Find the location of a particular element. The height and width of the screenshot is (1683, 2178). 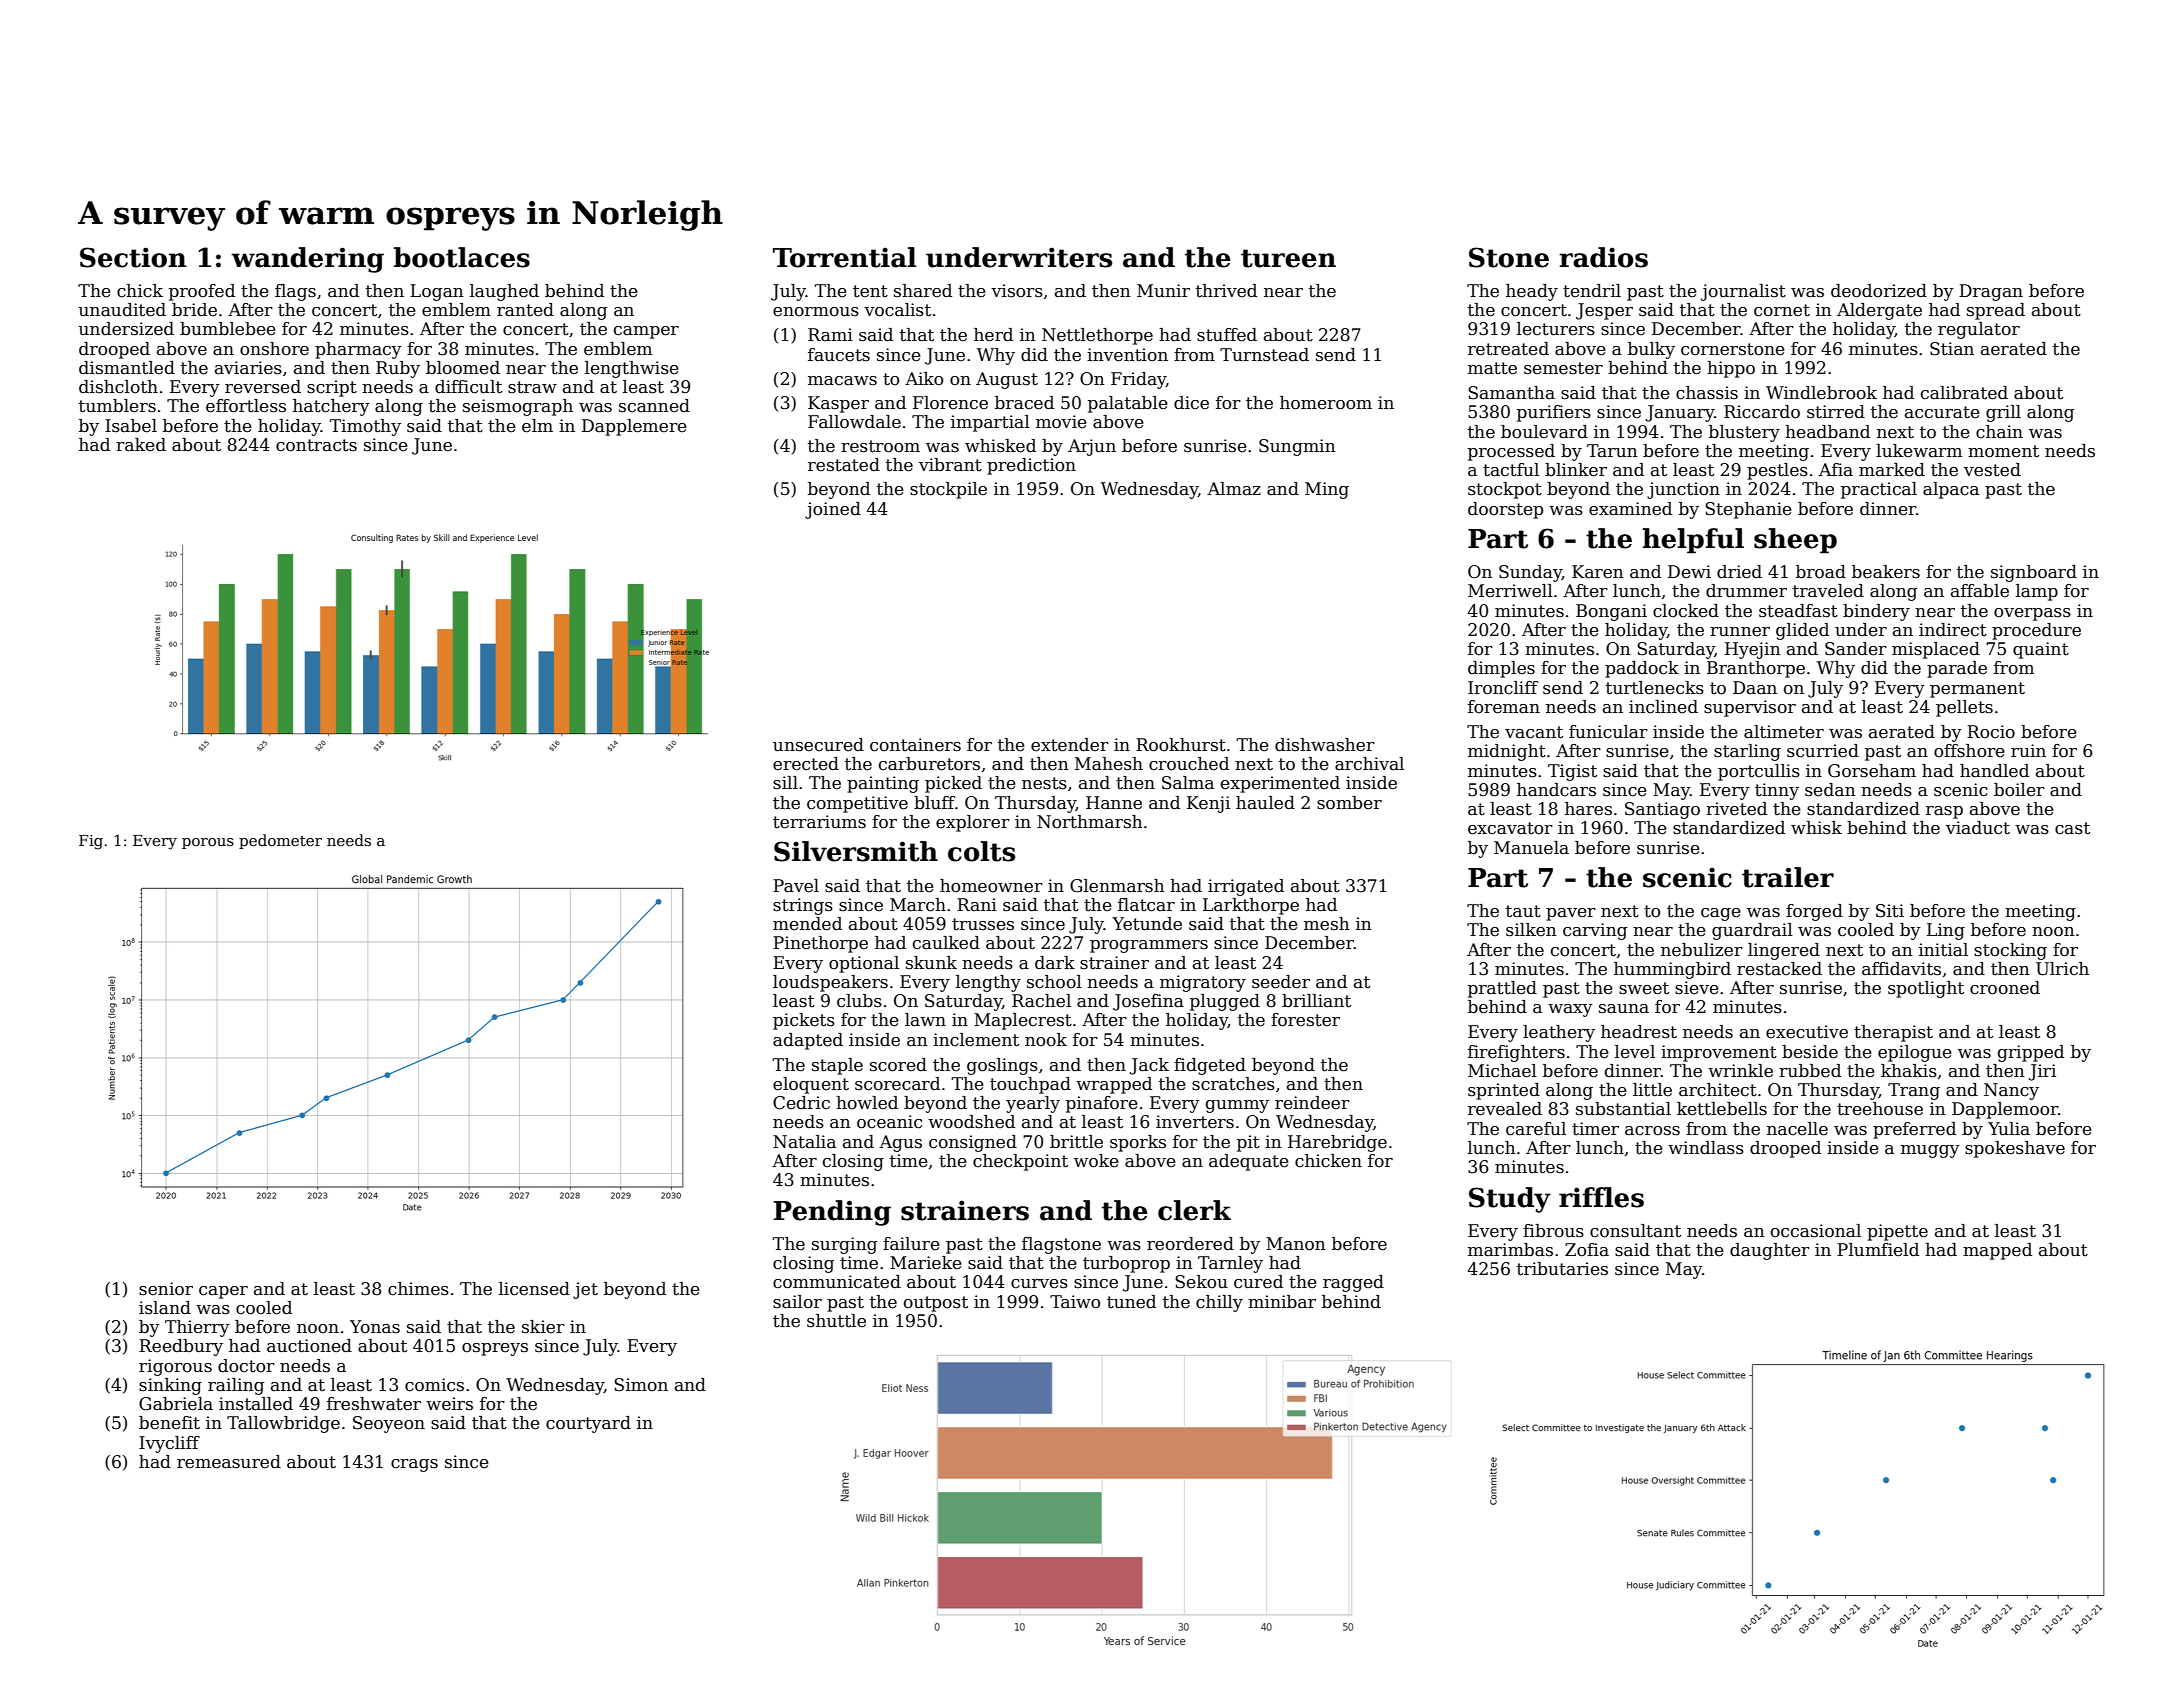

laughed is located at coordinates (504, 292).
